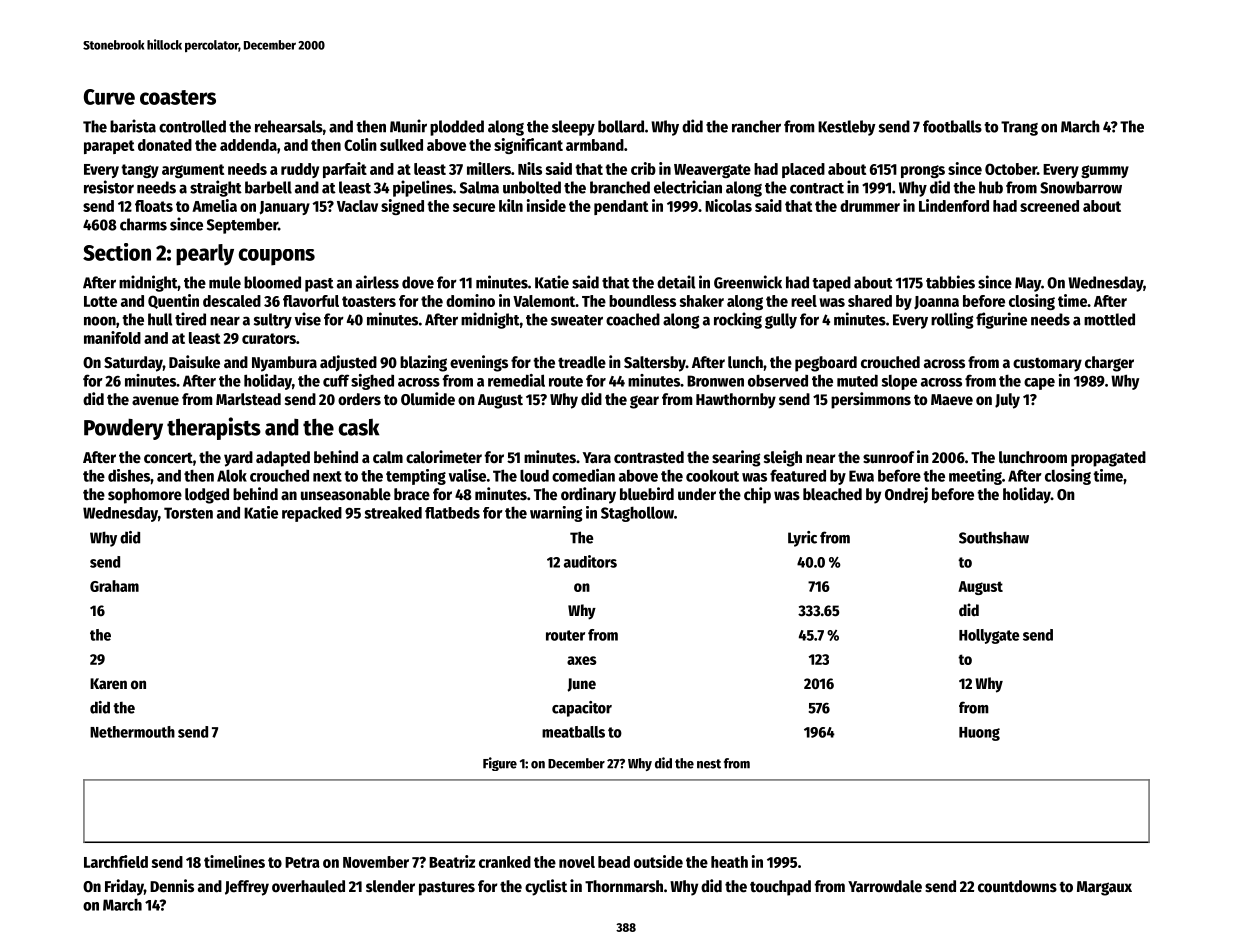  I want to click on sleepy, so click(573, 128).
